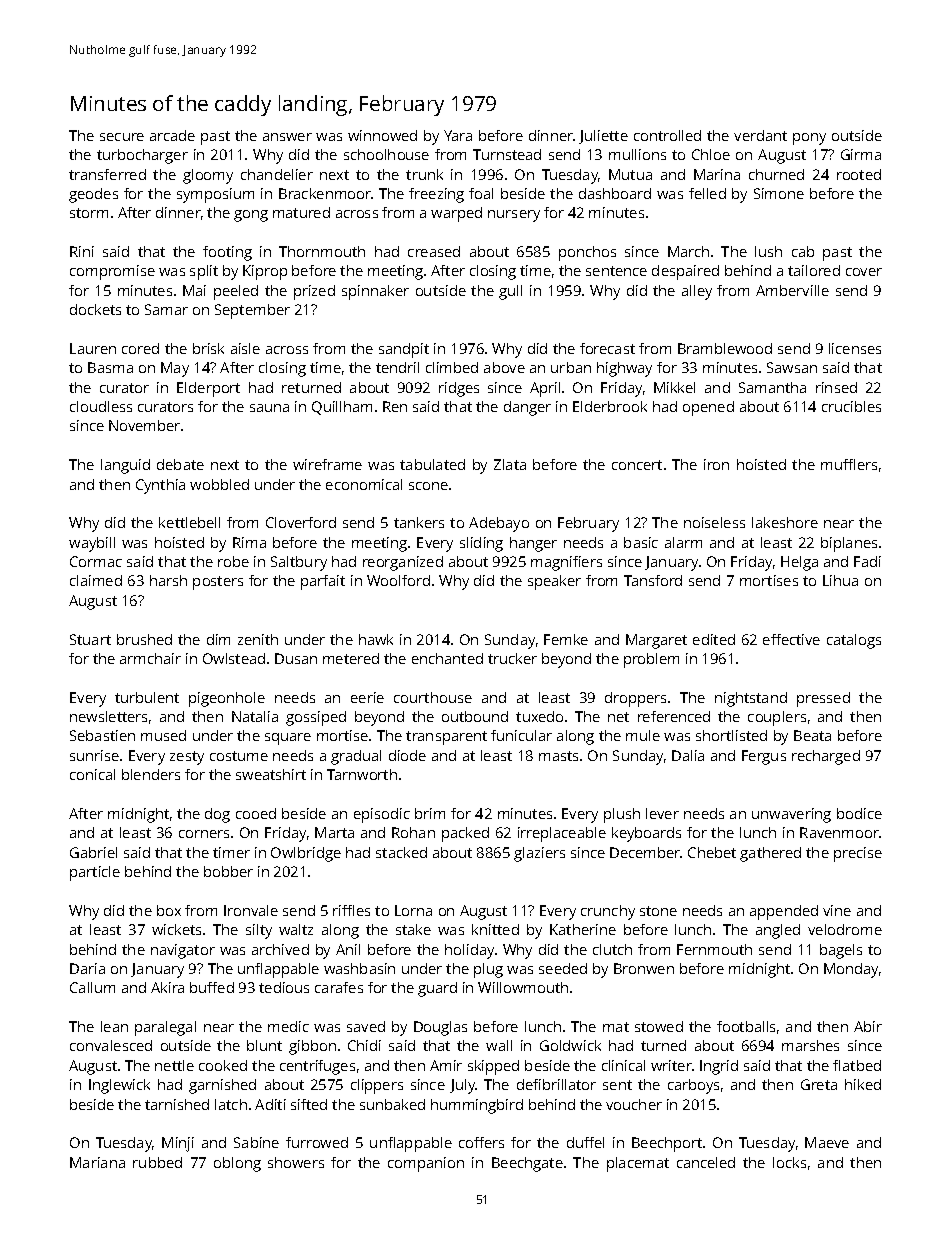 This screenshot has width=952, height=1233. What do you see at coordinates (208, 389) in the screenshot?
I see `Elderport` at bounding box center [208, 389].
